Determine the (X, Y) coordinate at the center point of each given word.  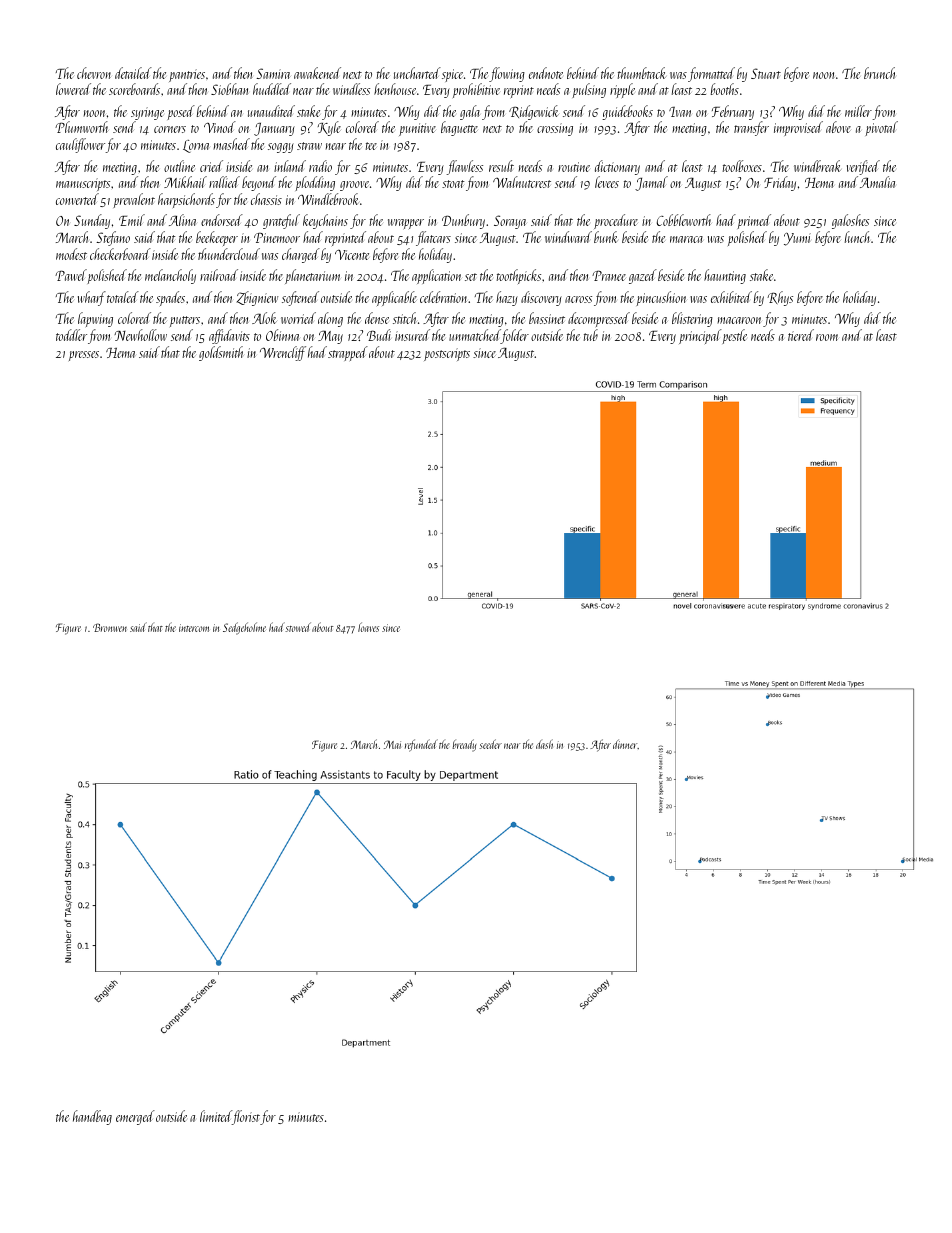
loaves (368, 627)
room (827, 337)
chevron (94, 73)
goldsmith (221, 353)
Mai (392, 744)
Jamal (651, 183)
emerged (135, 1117)
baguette (459, 128)
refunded (421, 745)
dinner (625, 744)
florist (246, 1117)
